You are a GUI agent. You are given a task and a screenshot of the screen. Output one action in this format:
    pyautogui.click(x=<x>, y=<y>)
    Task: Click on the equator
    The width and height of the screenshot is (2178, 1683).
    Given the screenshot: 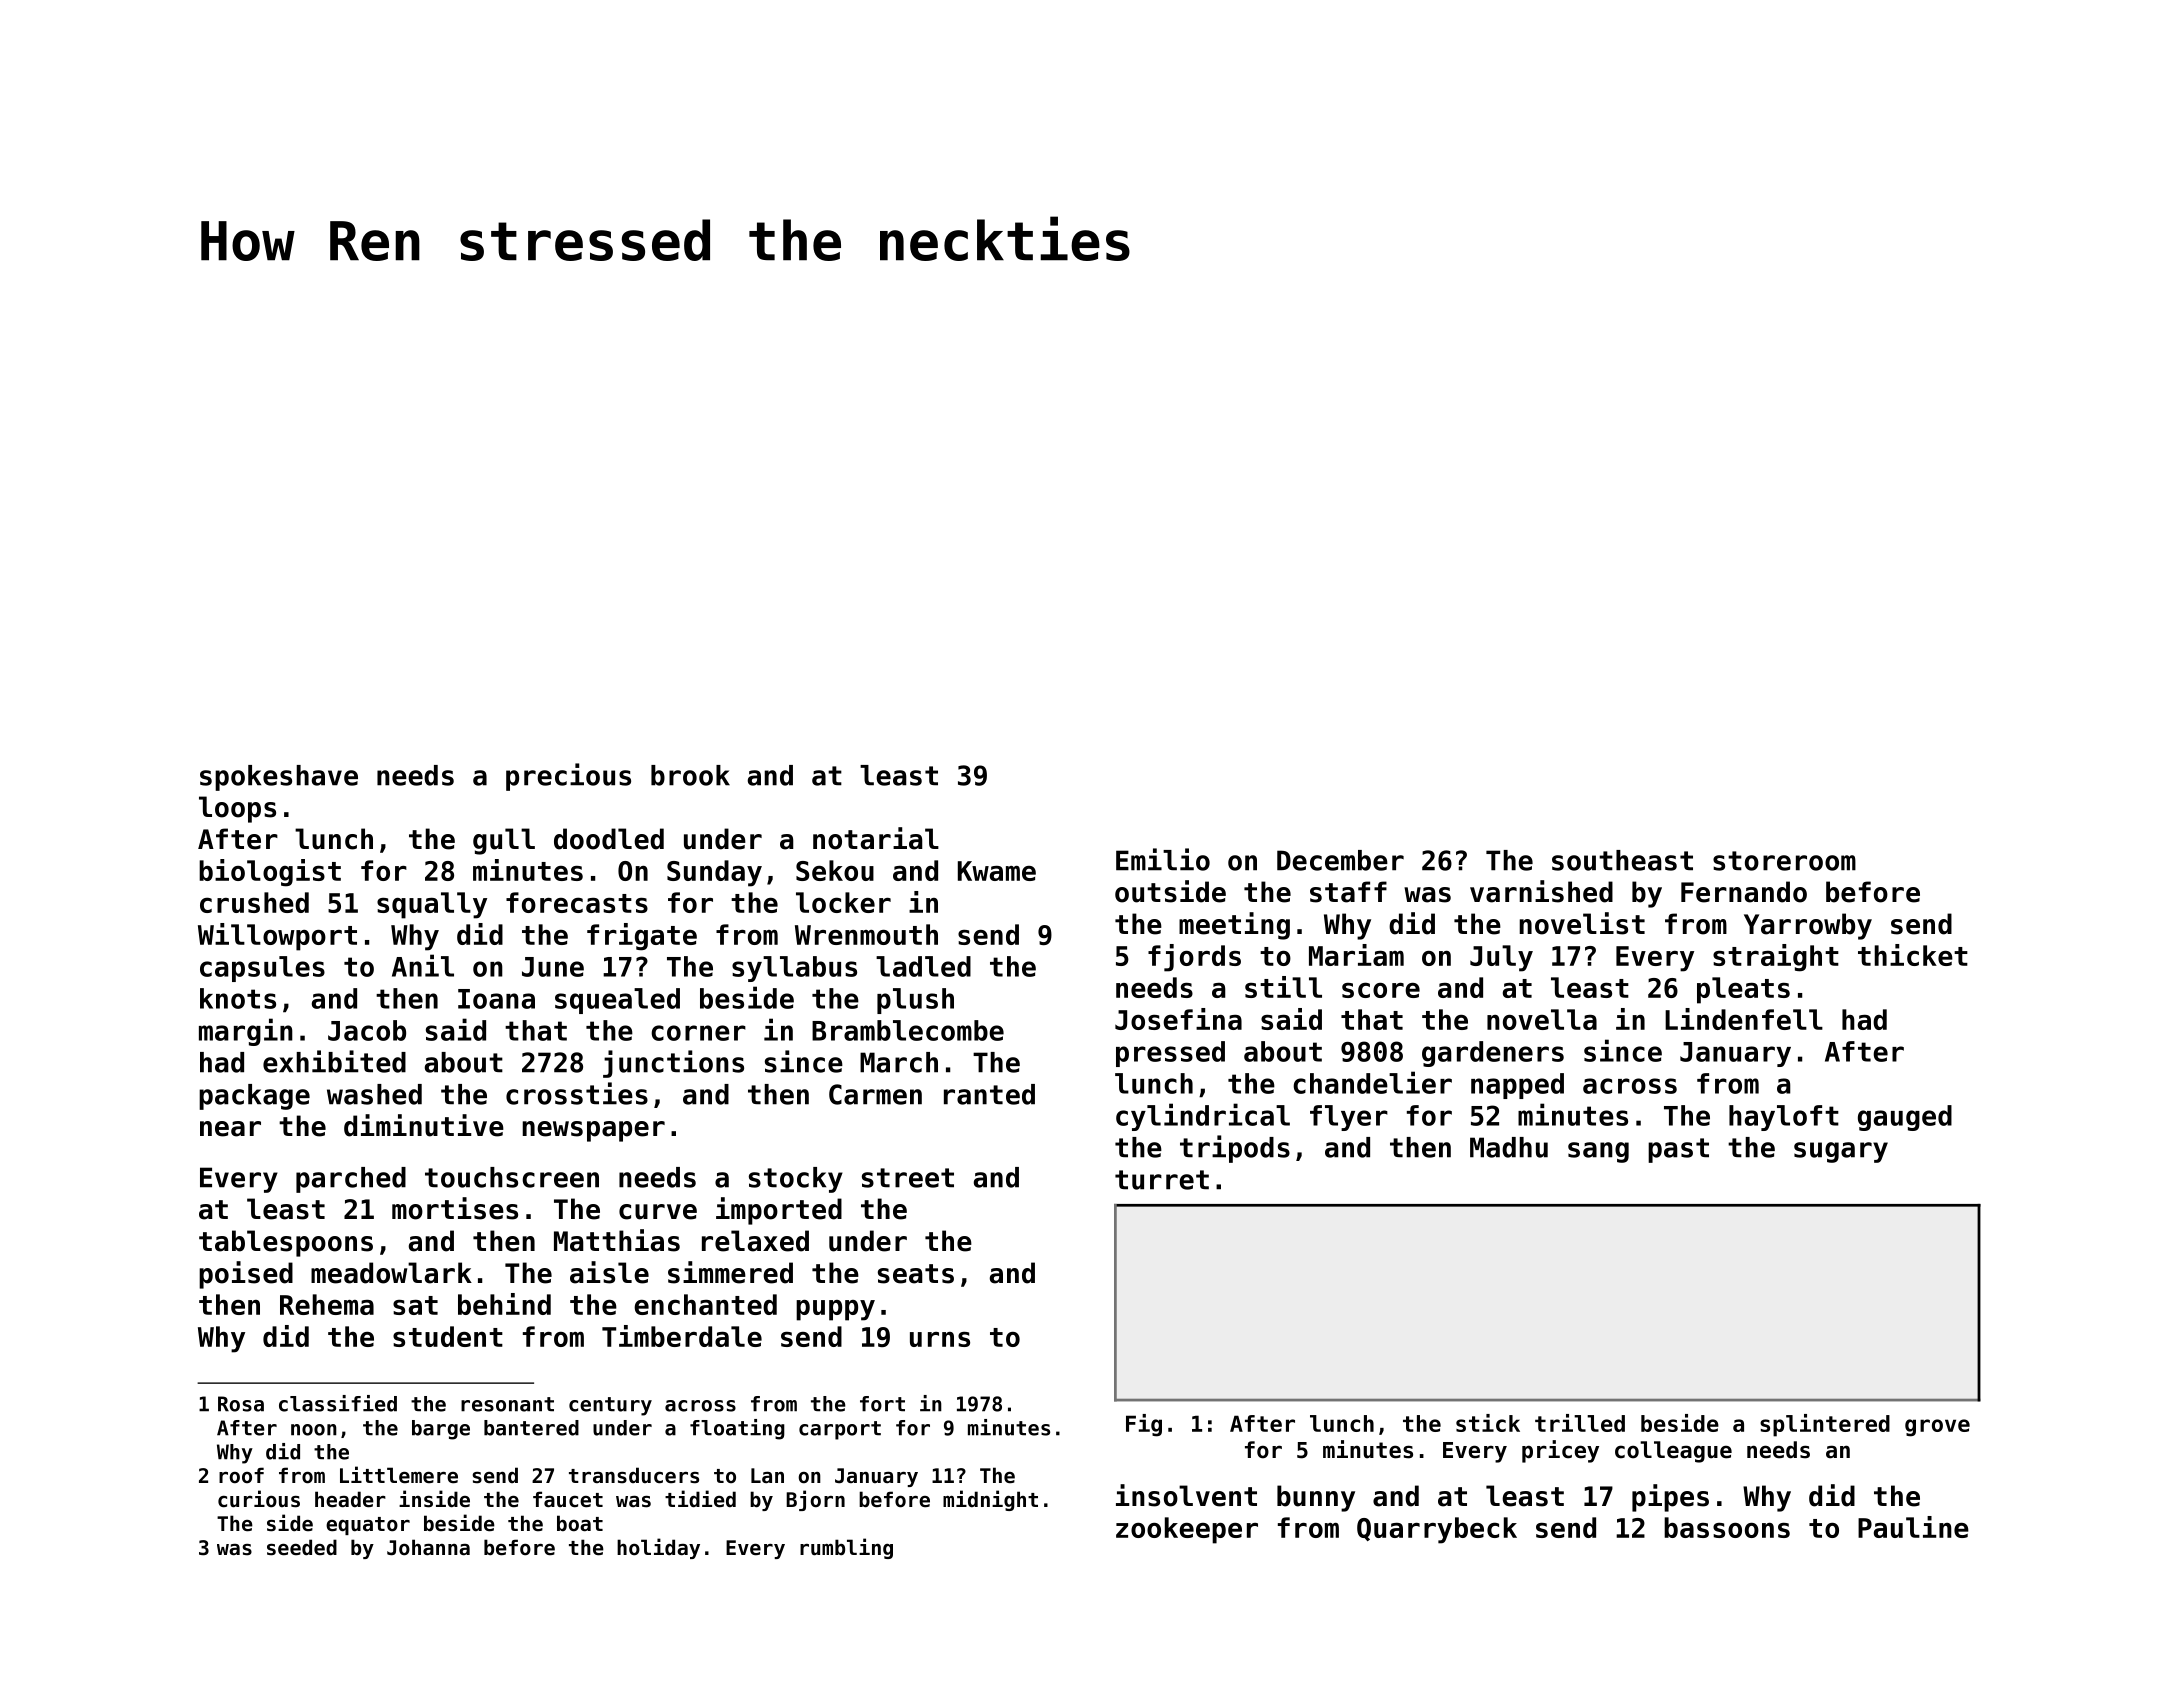 What is the action you would take?
    pyautogui.click(x=368, y=1526)
